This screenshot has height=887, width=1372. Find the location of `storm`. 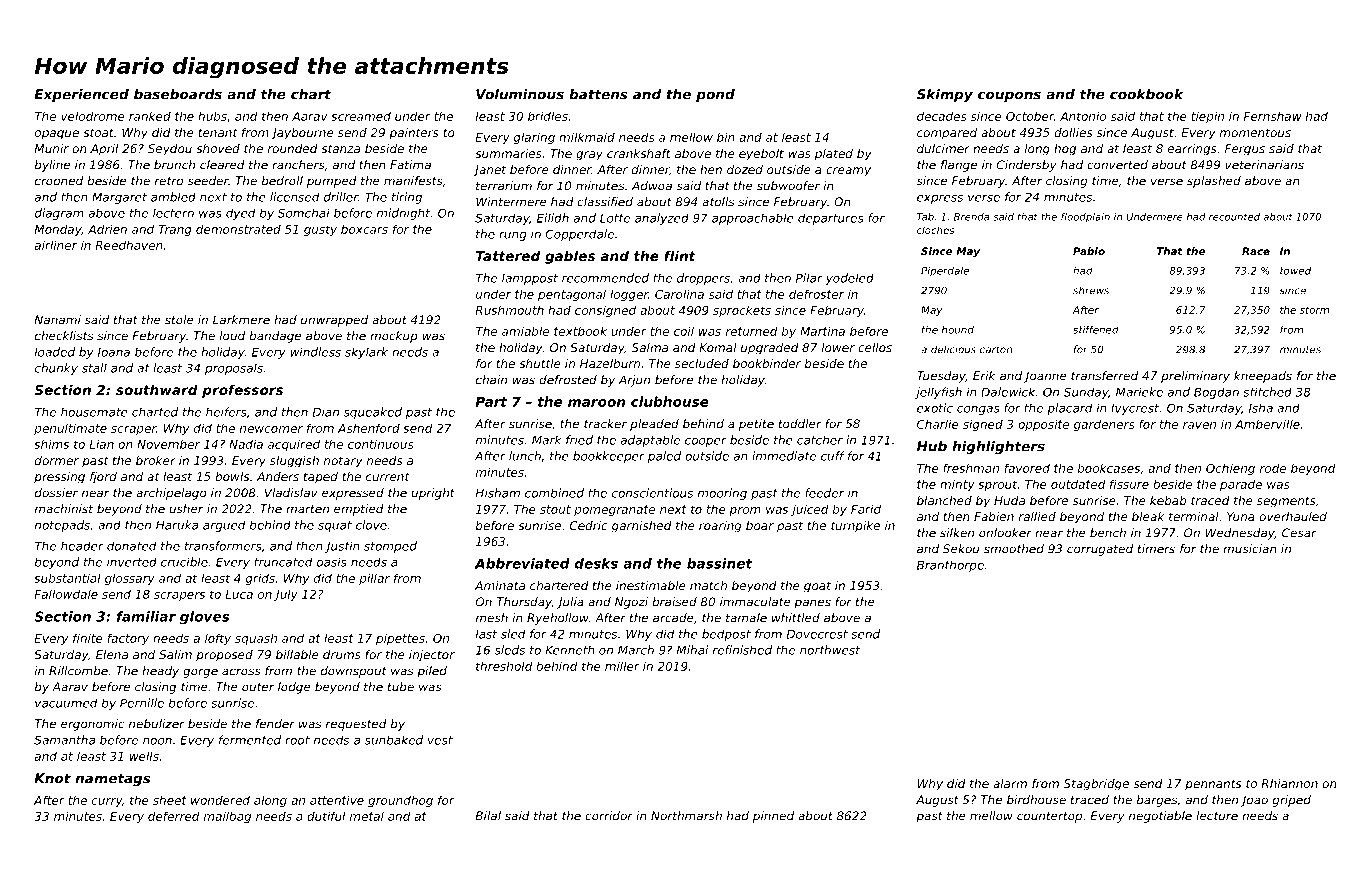

storm is located at coordinates (1314, 310).
